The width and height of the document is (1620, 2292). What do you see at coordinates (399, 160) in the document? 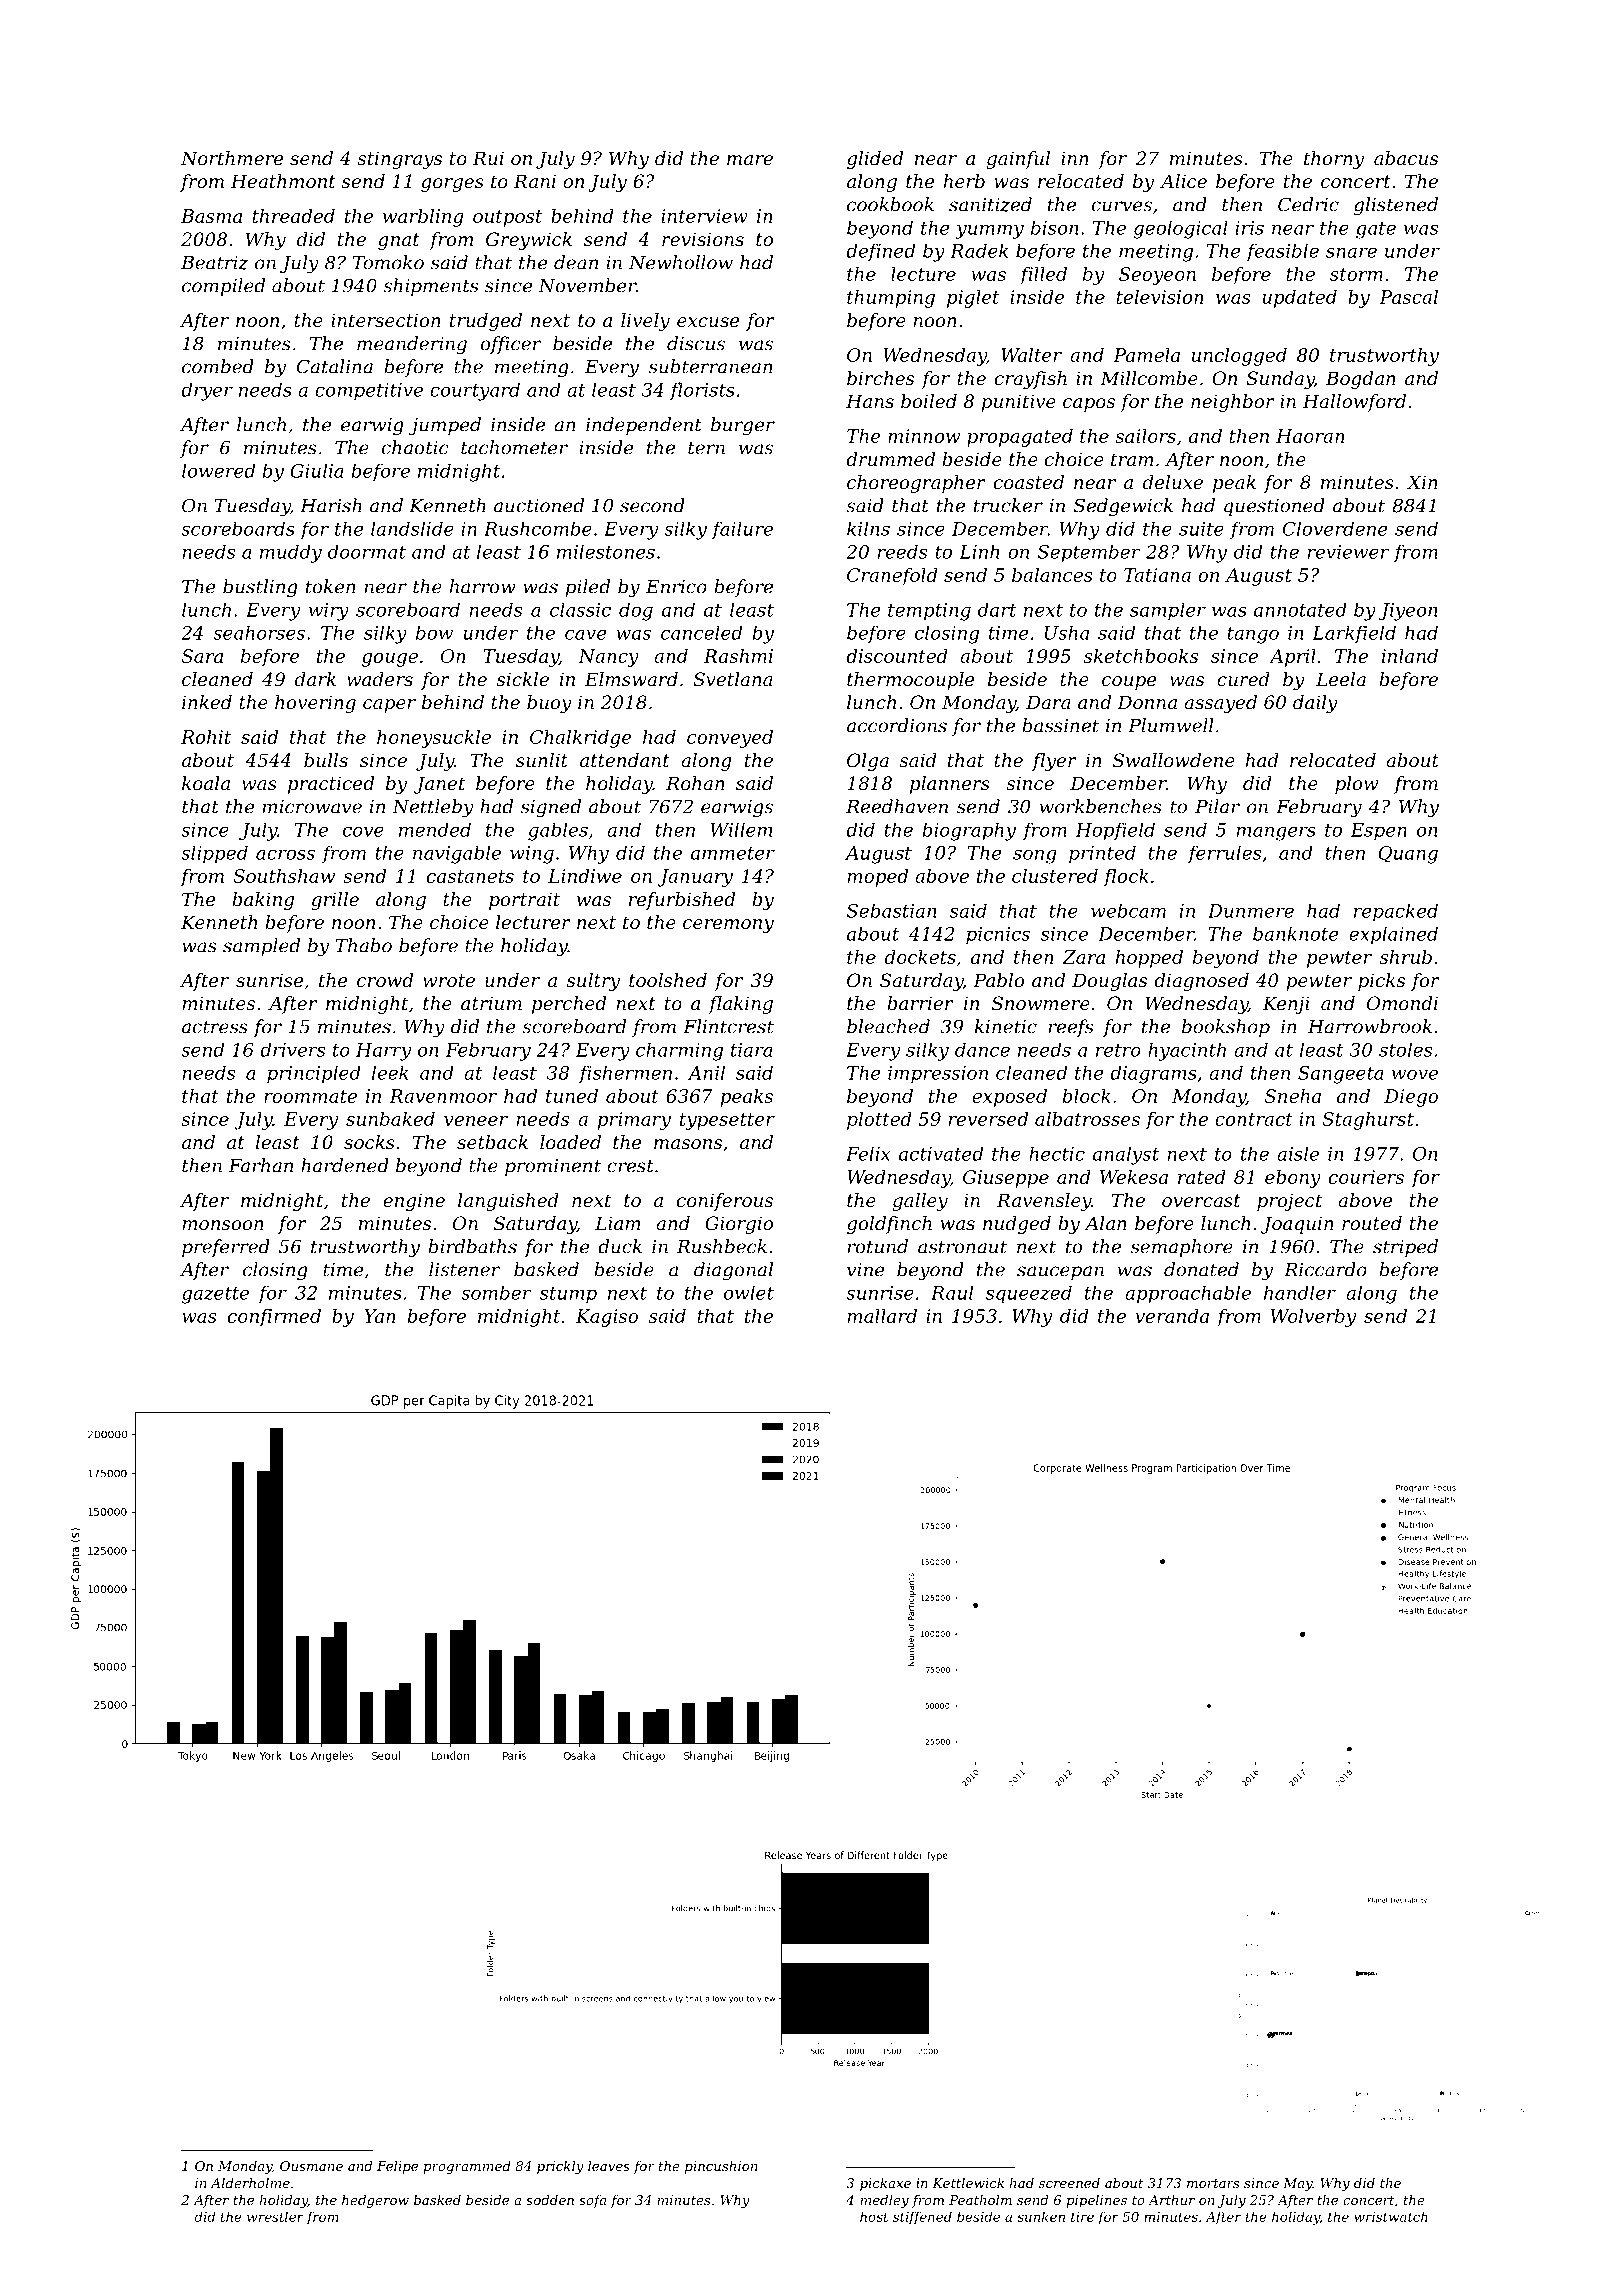
I see `stingrays` at bounding box center [399, 160].
